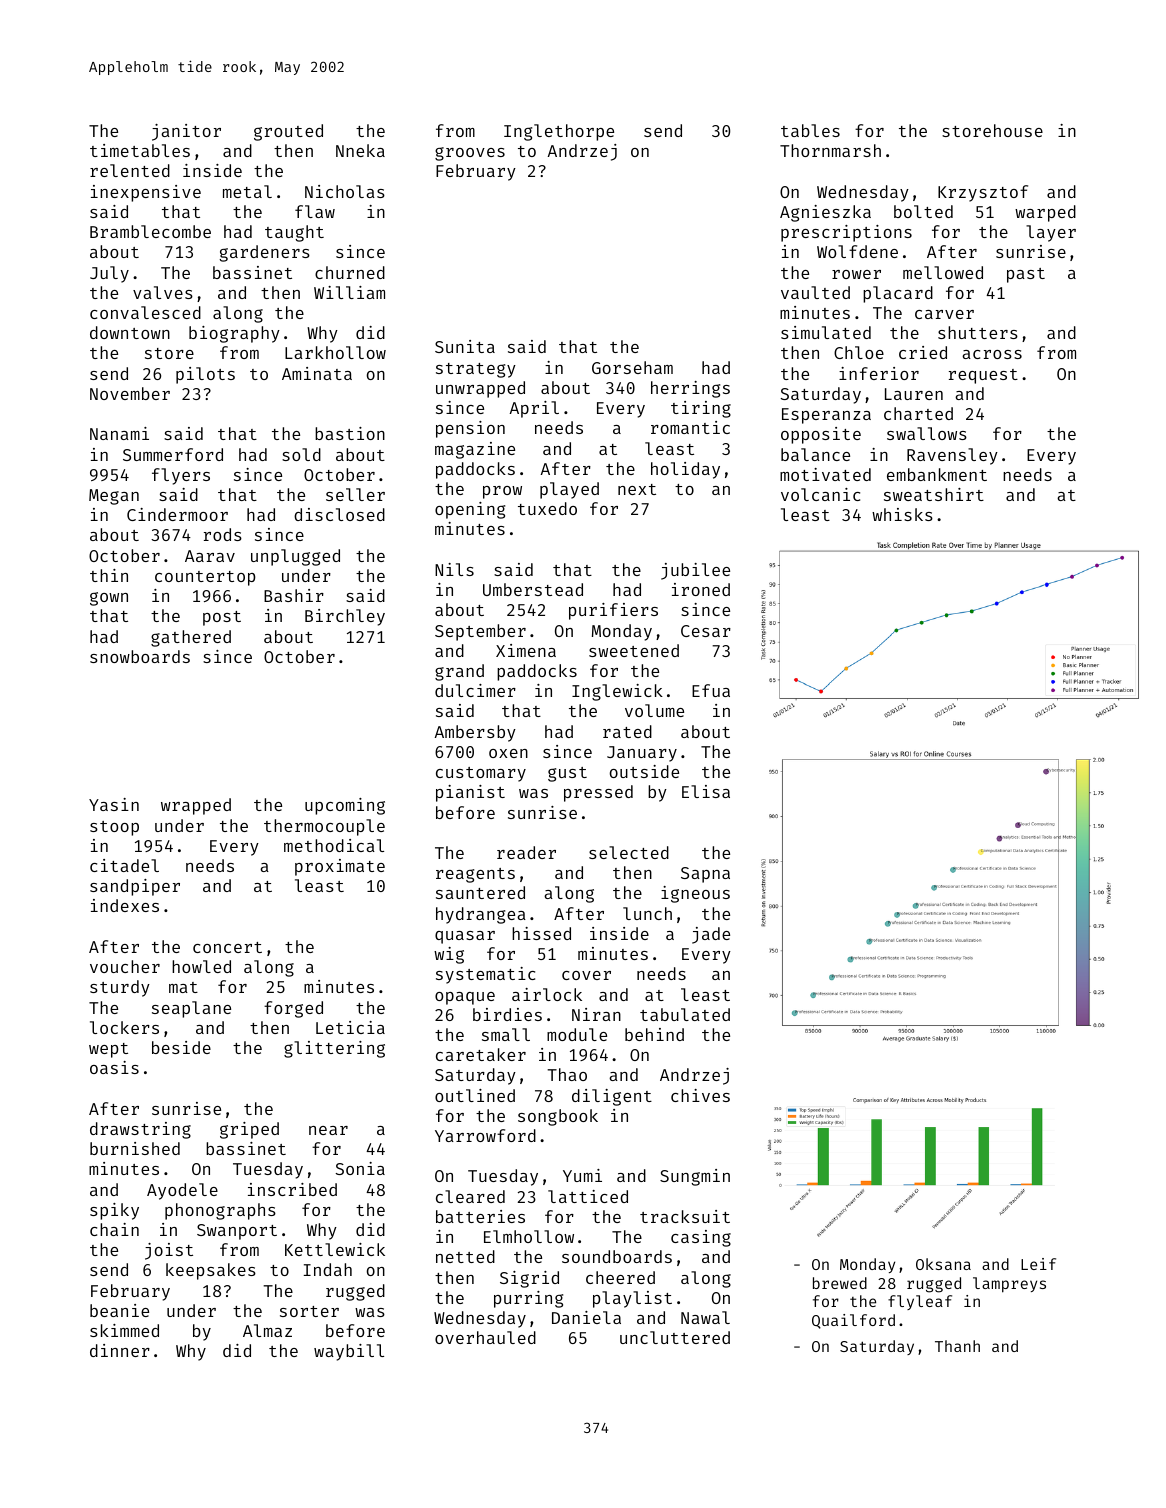  Describe the element at coordinates (690, 427) in the image. I see `romantic` at that location.
